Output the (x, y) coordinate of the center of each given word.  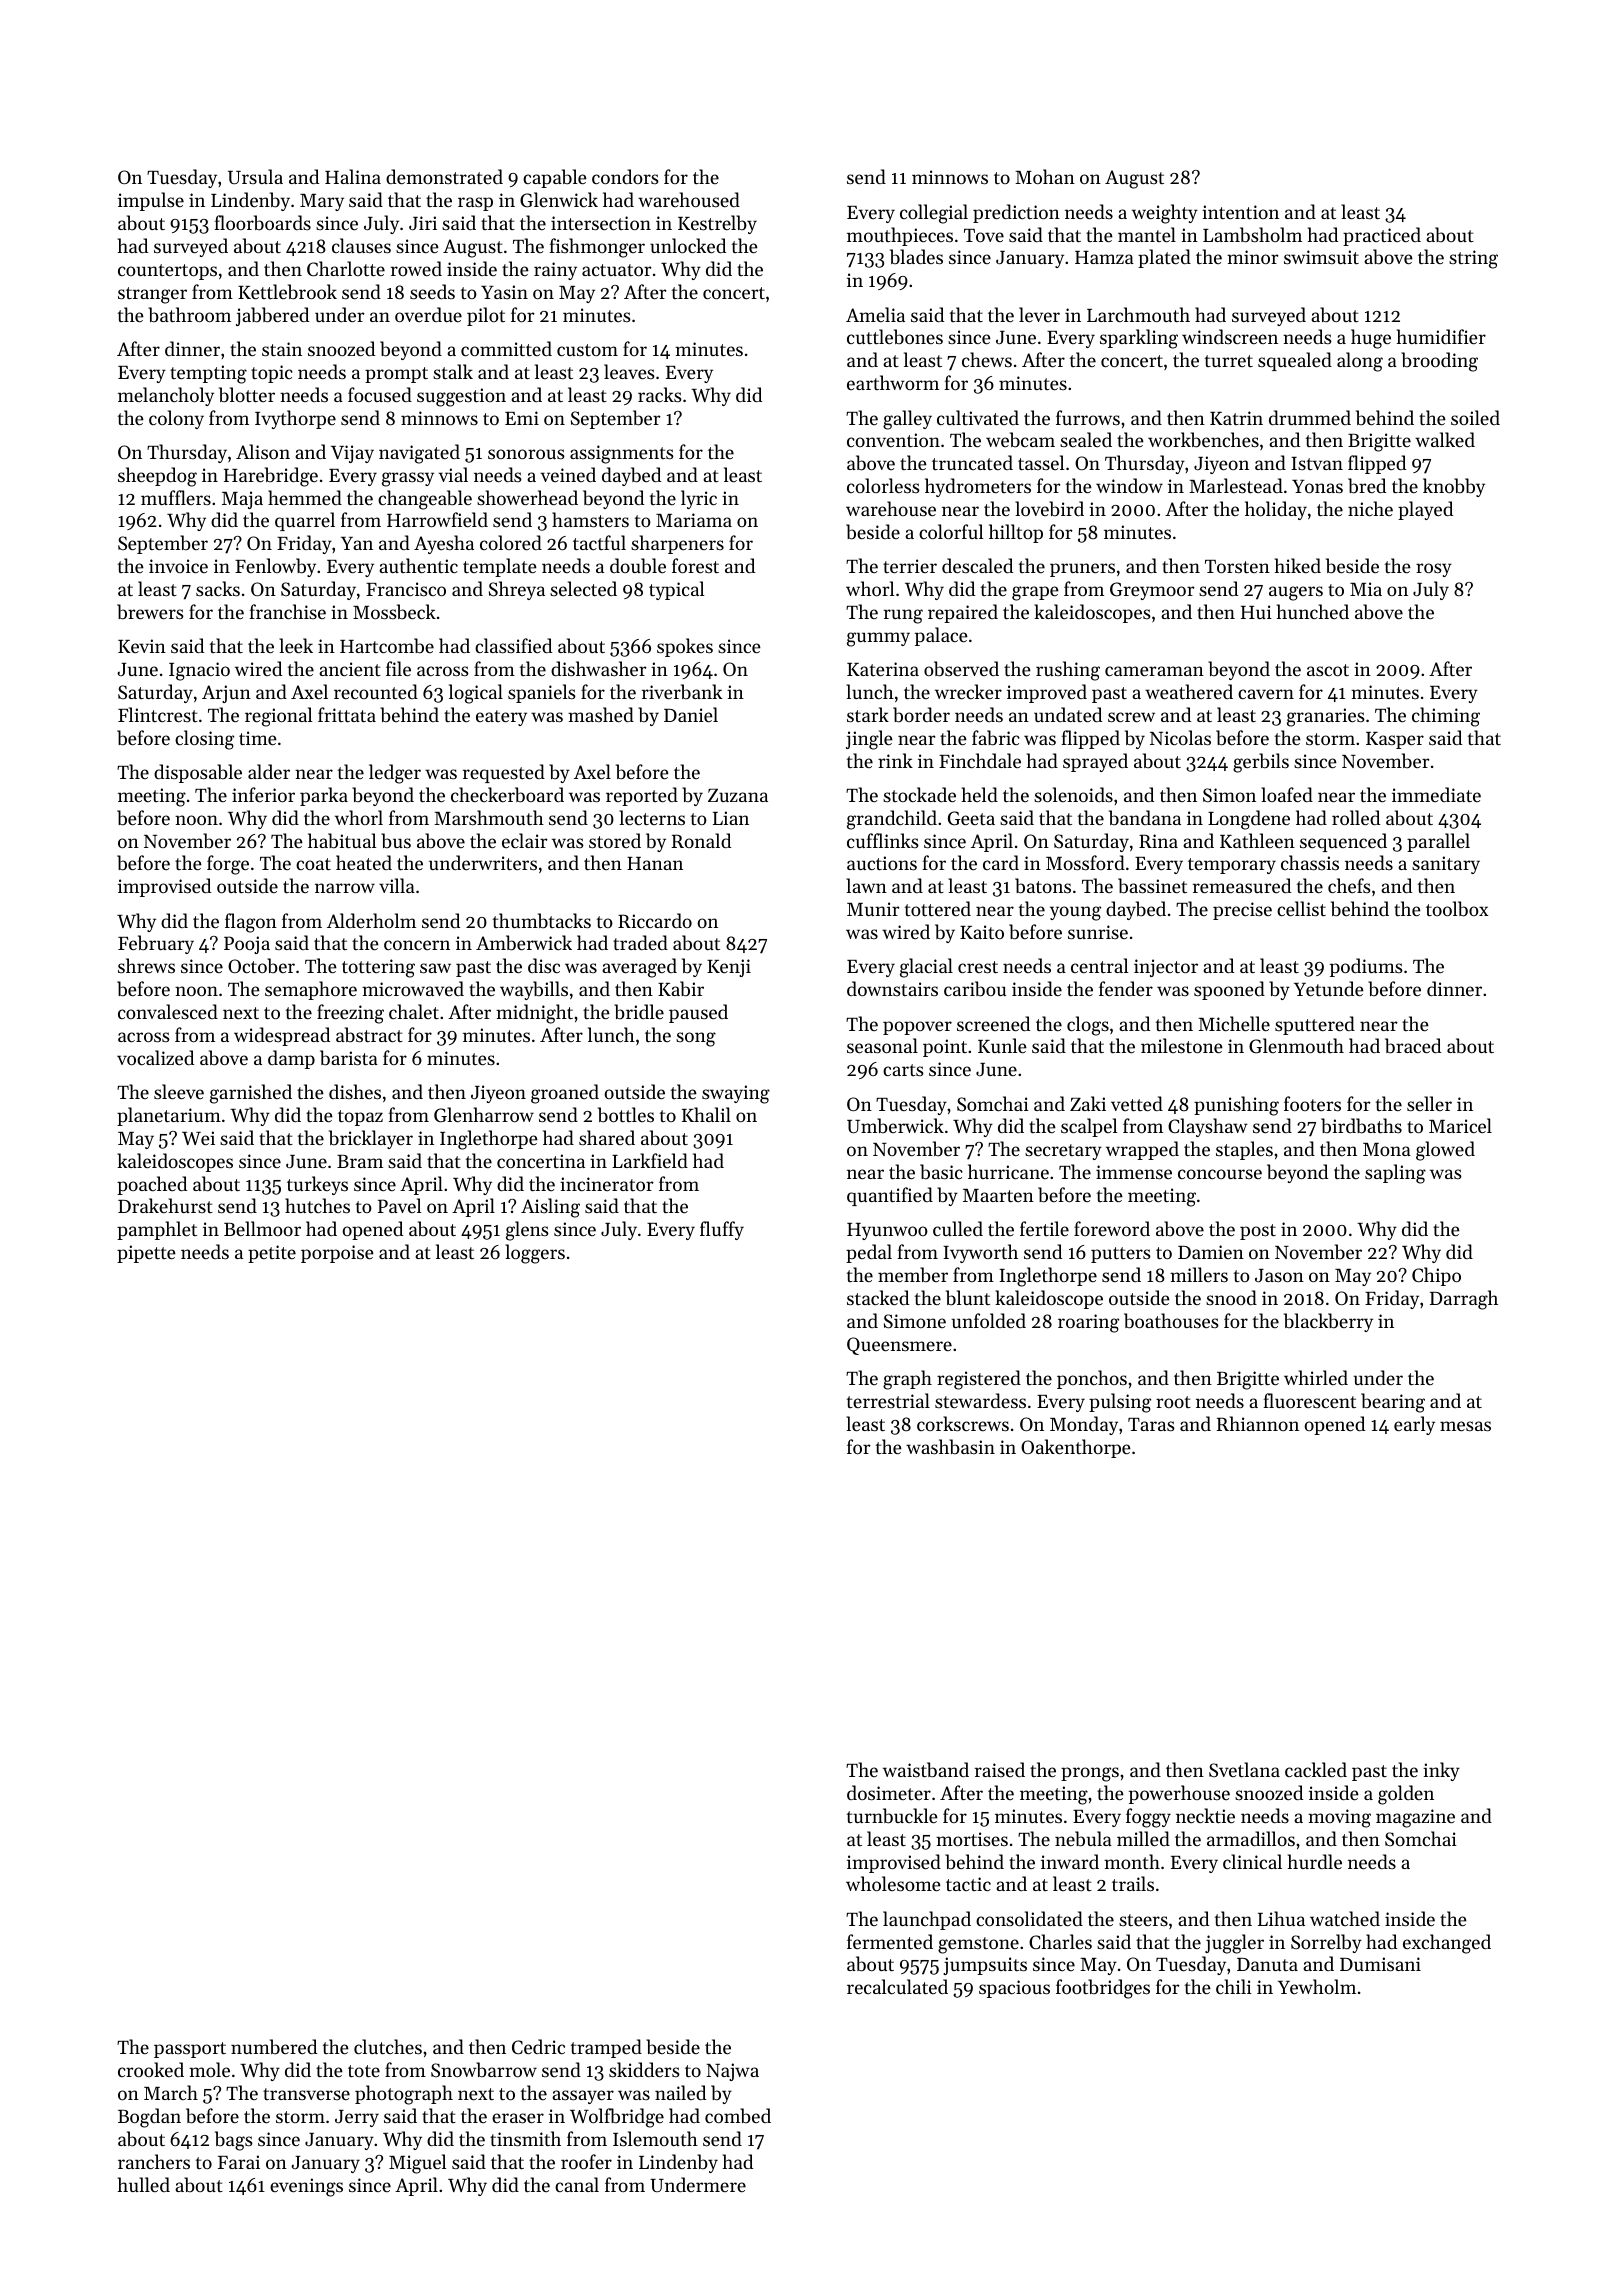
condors (625, 176)
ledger (395, 774)
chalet (414, 1011)
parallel (1438, 842)
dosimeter (889, 1792)
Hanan (655, 863)
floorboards (263, 223)
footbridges (1103, 1989)
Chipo (1436, 1276)
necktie (1205, 1815)
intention (1240, 212)
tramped (606, 2048)
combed (738, 2115)
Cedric (538, 2046)
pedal (869, 1253)
